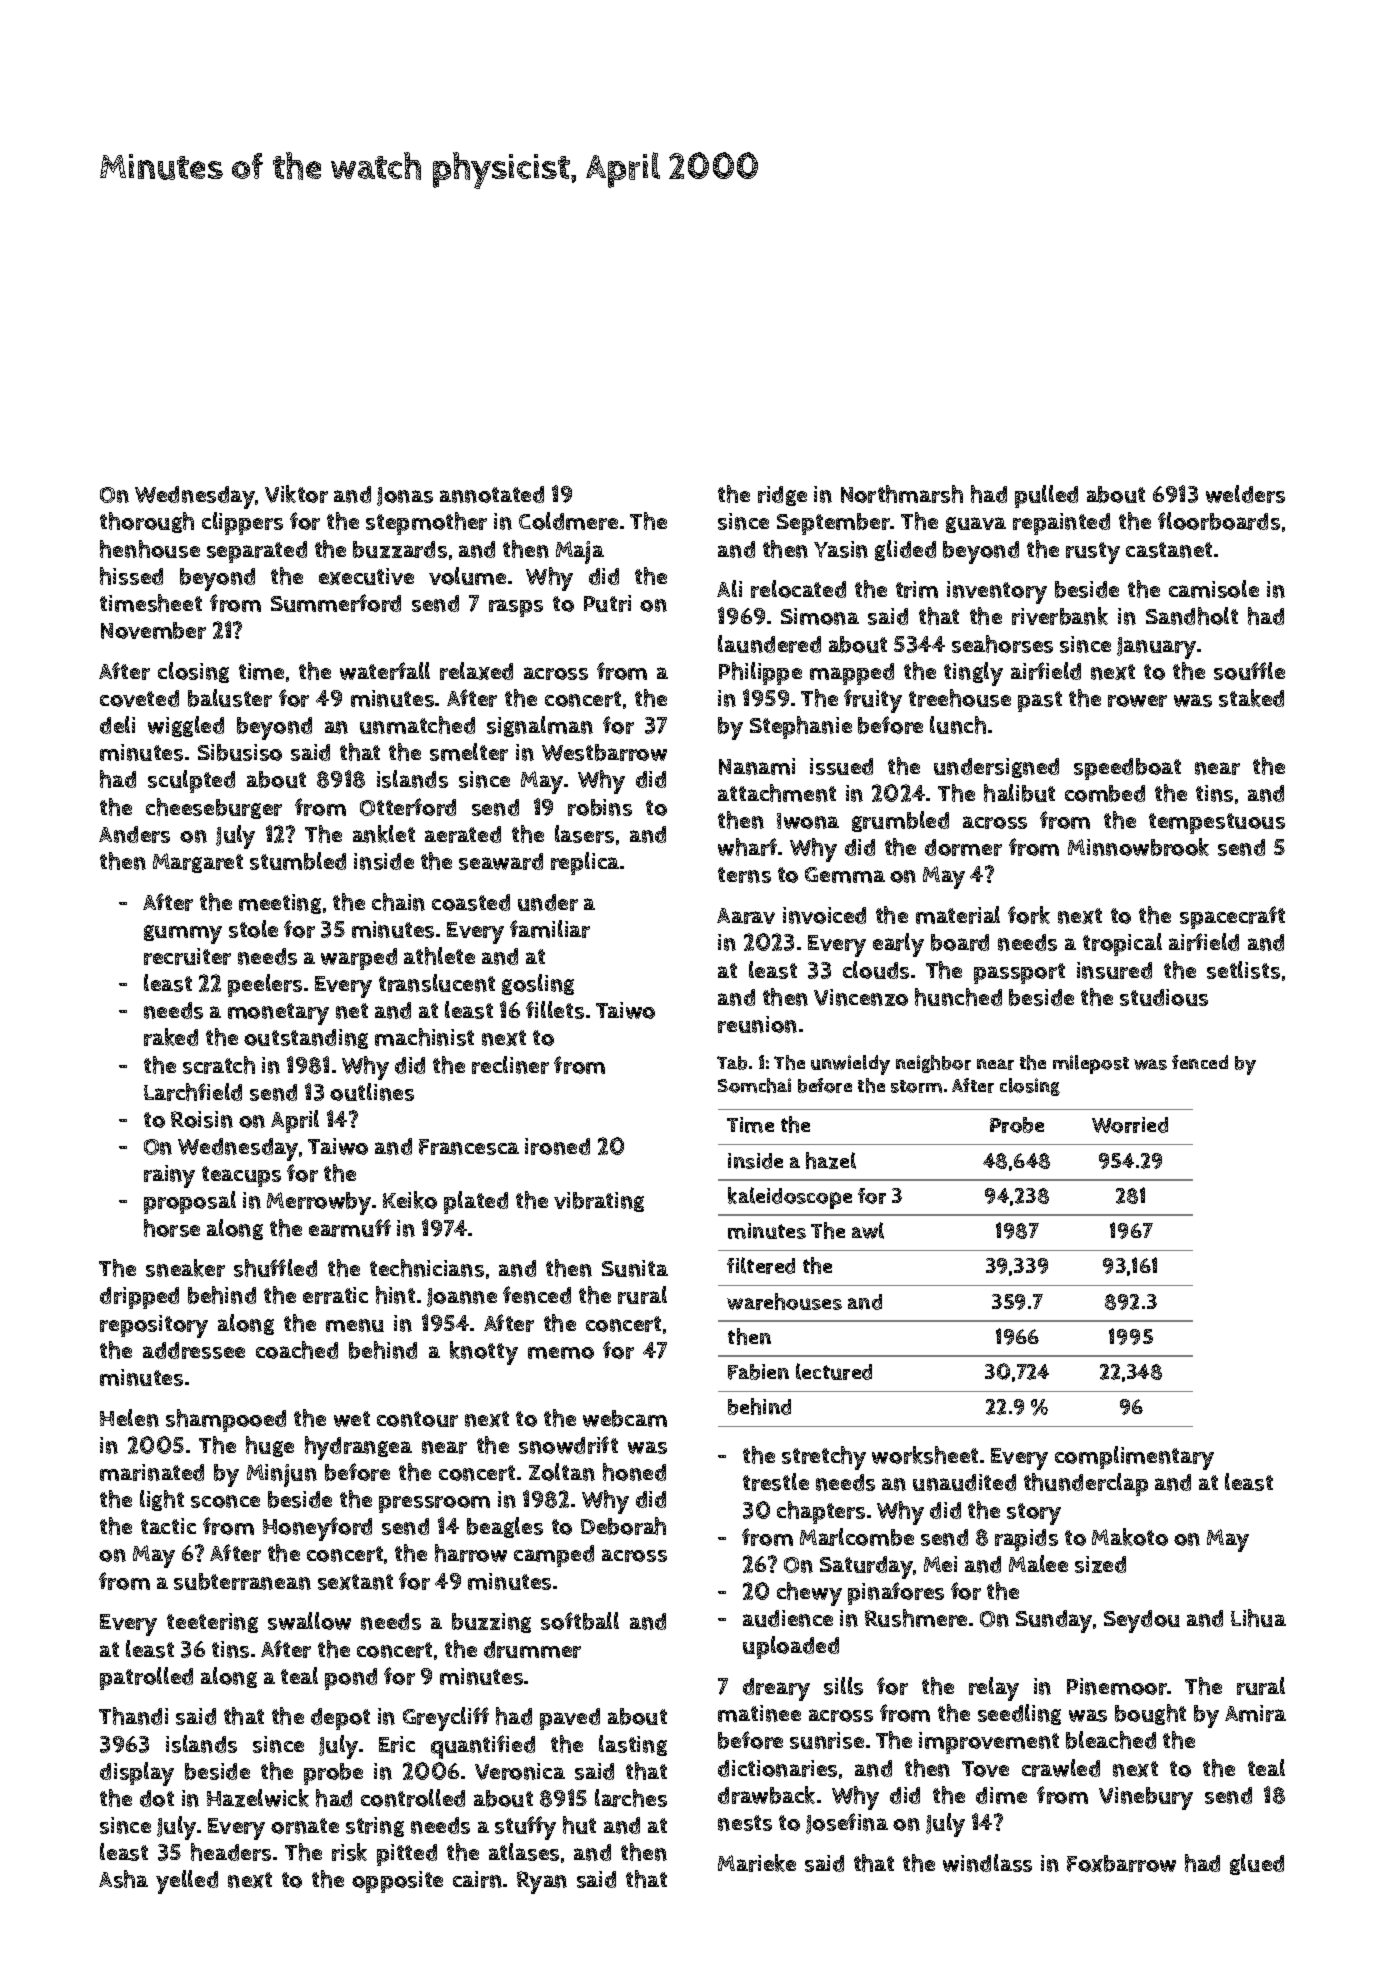 Image resolution: width=1386 pixels, height=1969 pixels. What do you see at coordinates (757, 766) in the screenshot?
I see `Nanami` at bounding box center [757, 766].
